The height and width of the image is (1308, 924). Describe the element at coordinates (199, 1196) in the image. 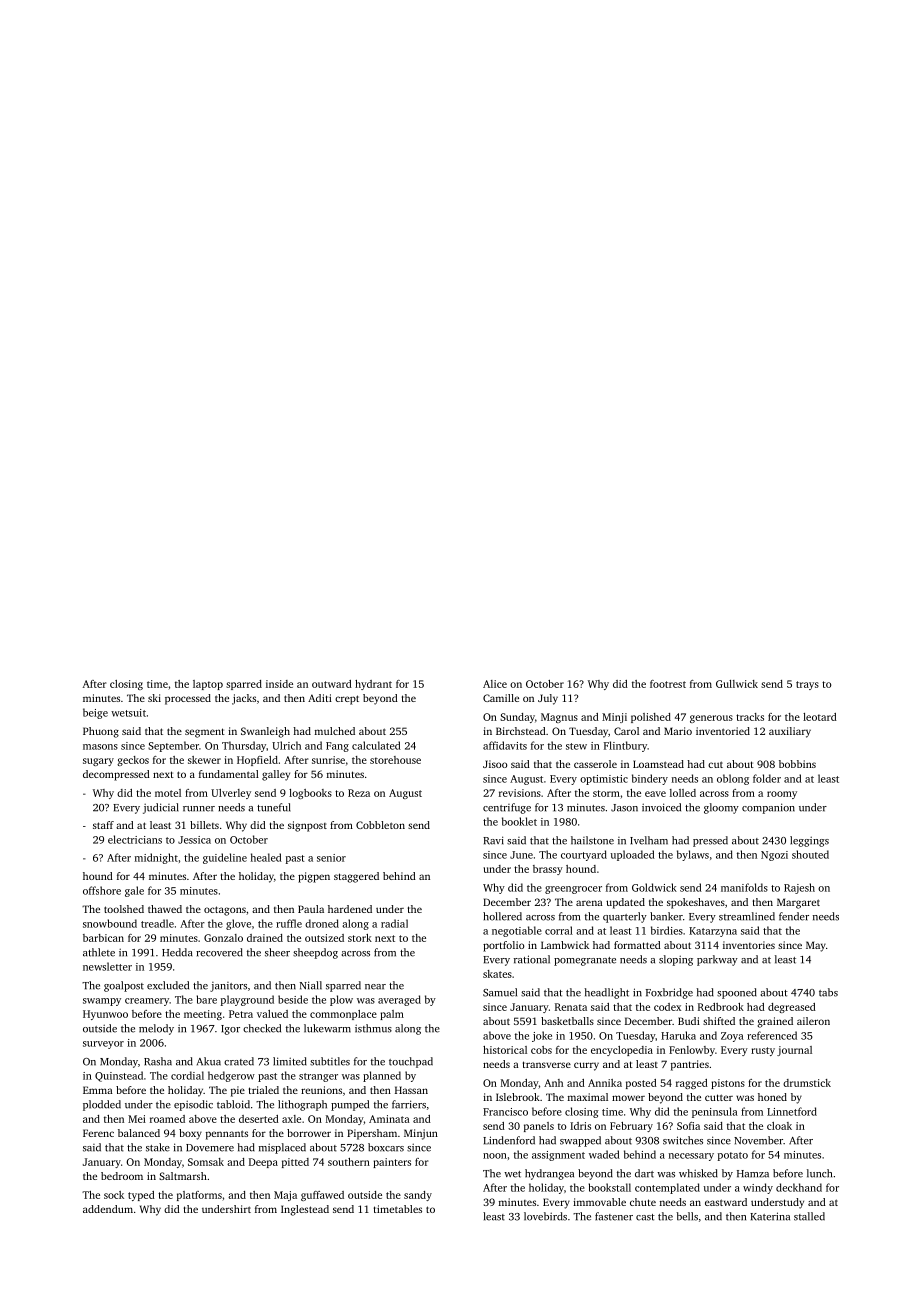

I see `platforms` at that location.
